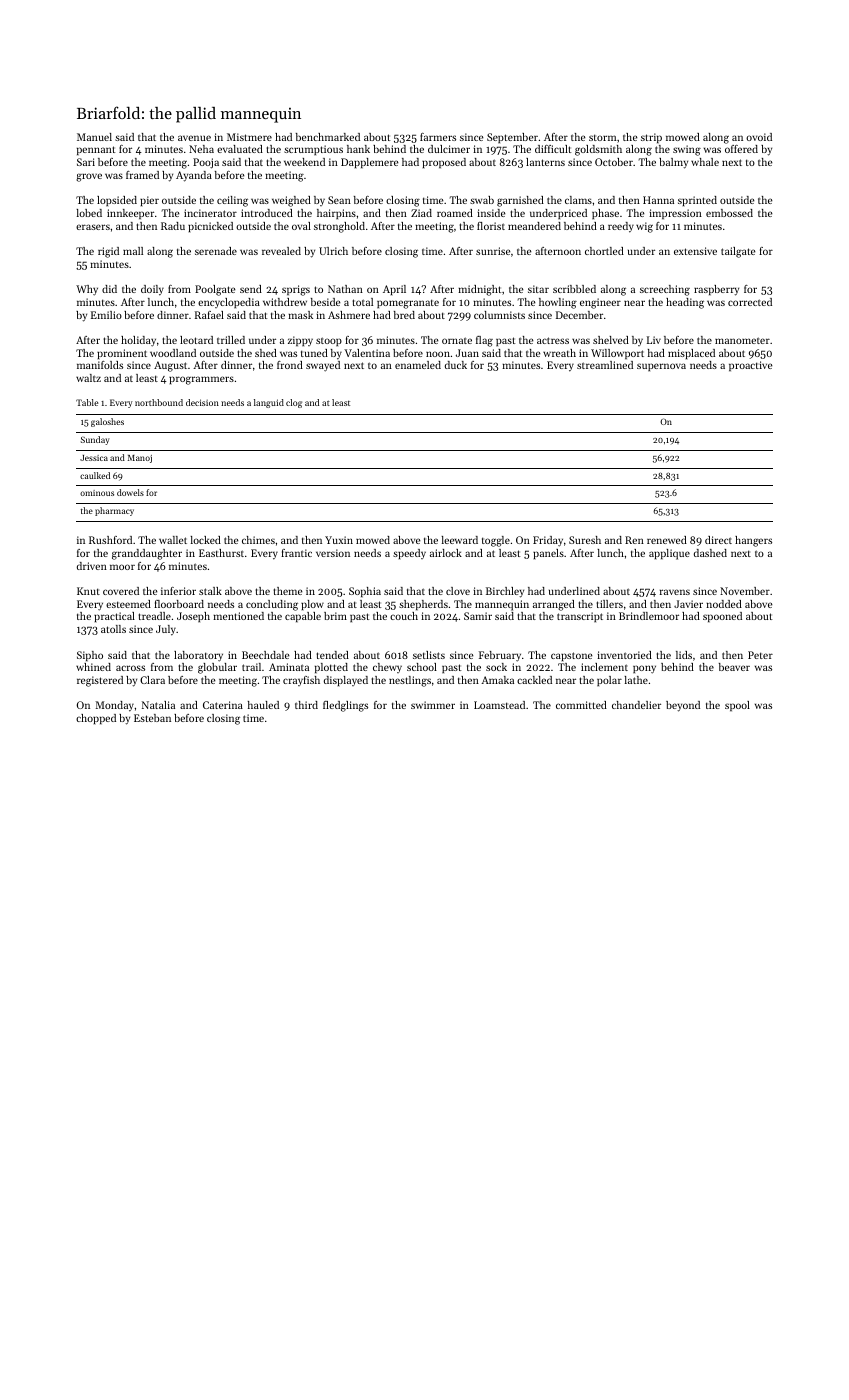 The height and width of the screenshot is (1400, 849). I want to click on granddaughter, so click(147, 554).
